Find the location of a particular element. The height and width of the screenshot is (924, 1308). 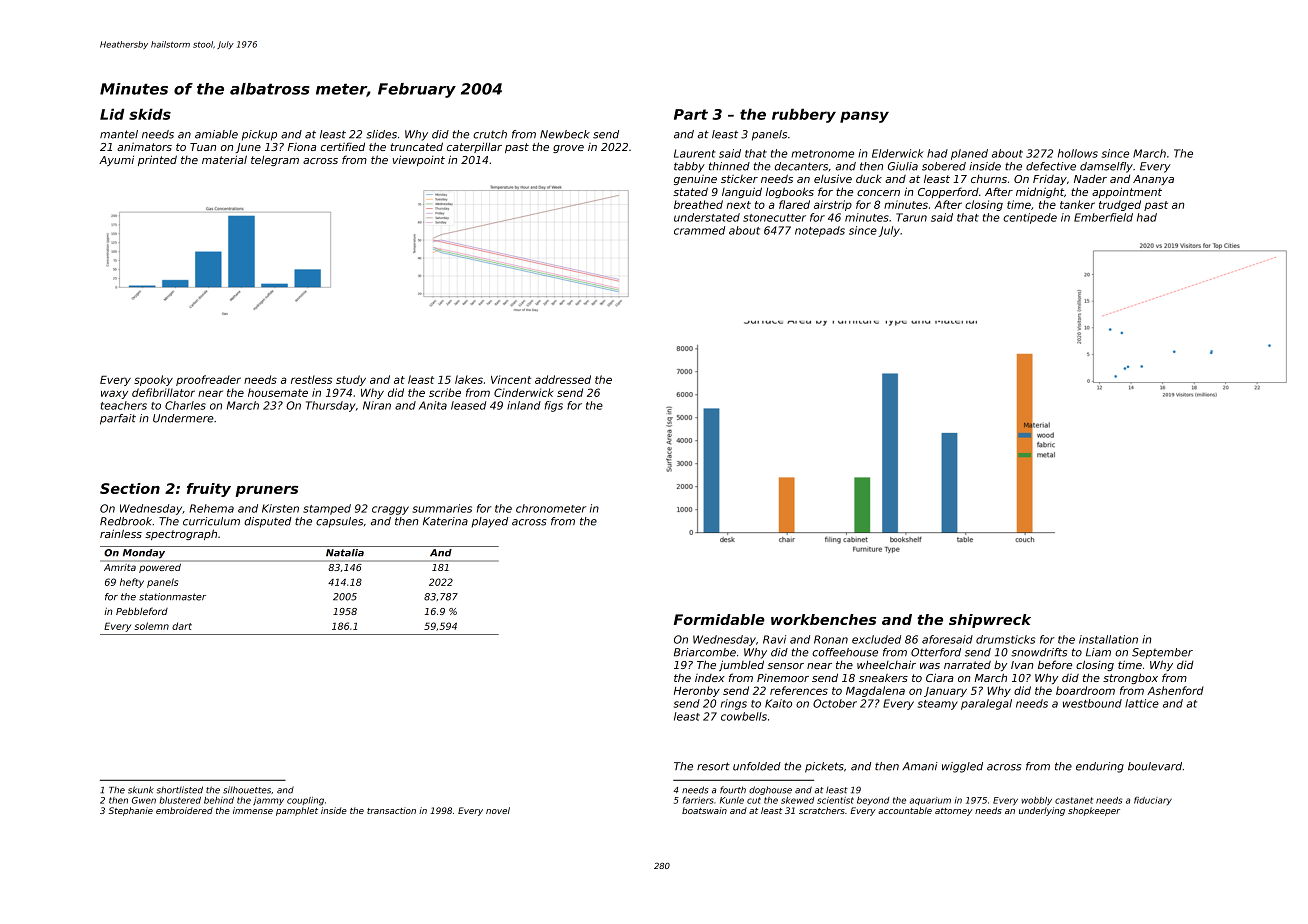

embroidered is located at coordinates (184, 810).
